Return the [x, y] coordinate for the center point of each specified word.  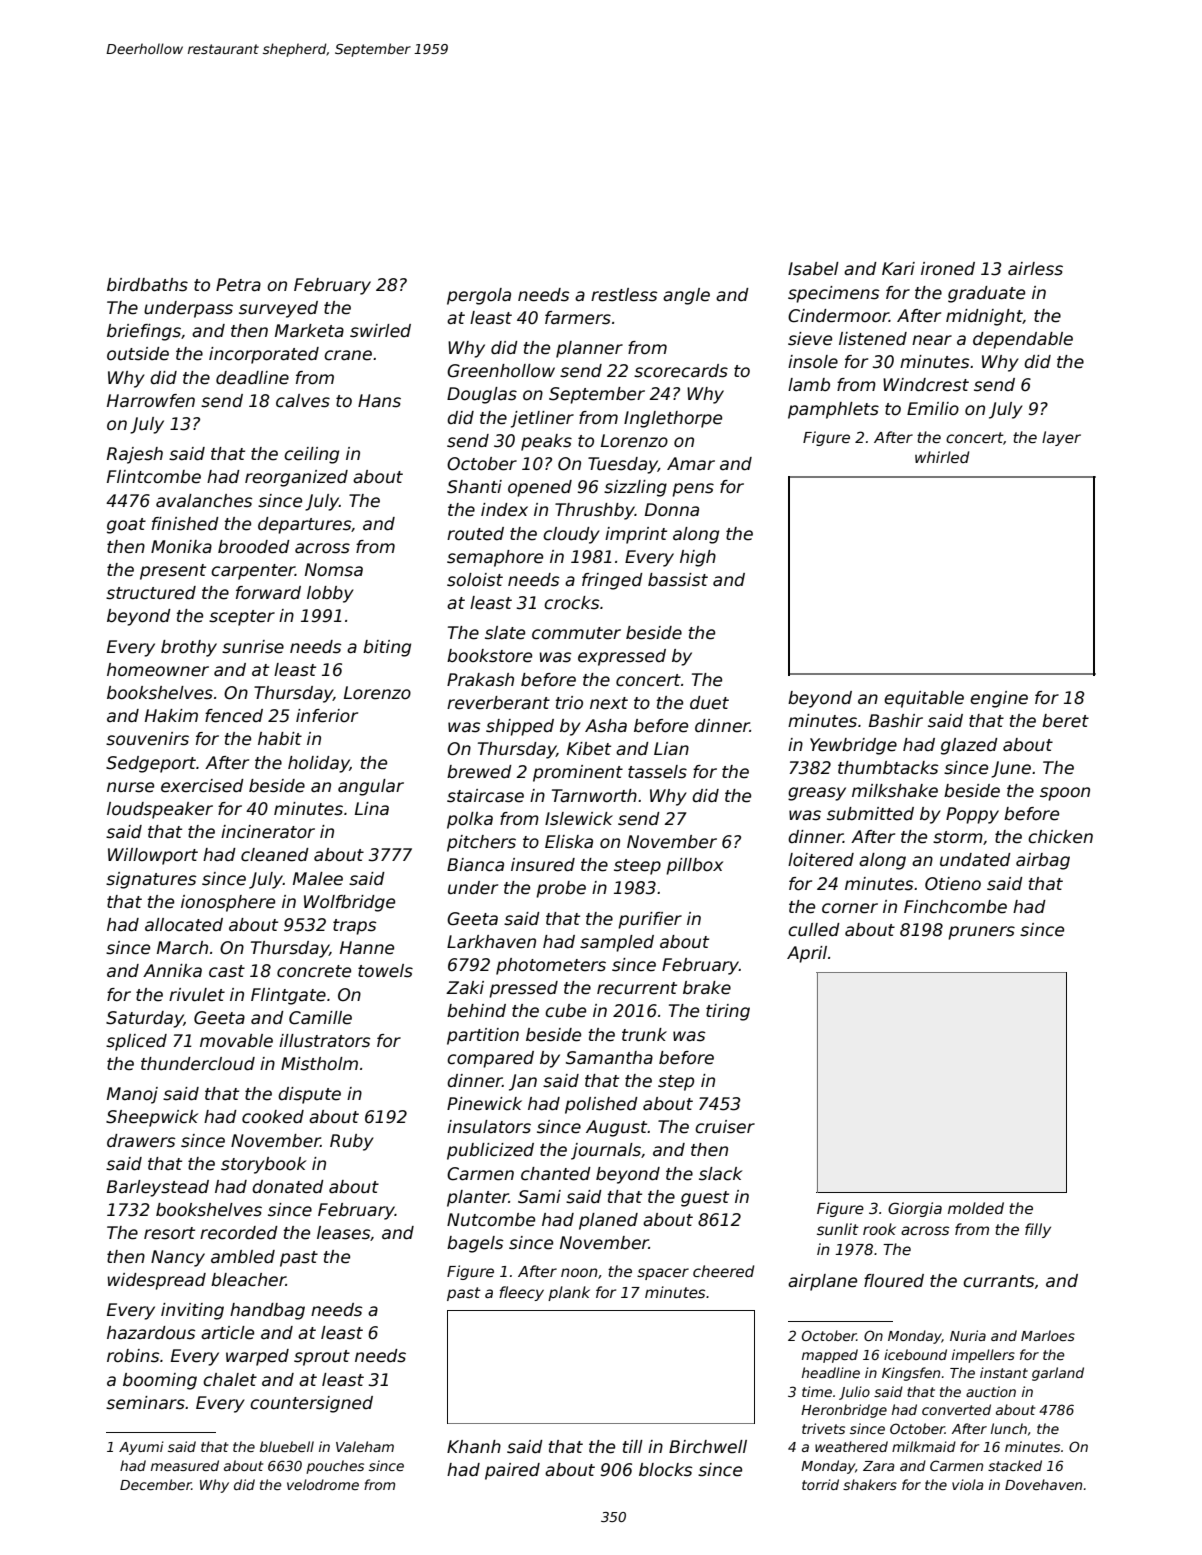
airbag [1043, 861]
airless [1035, 269]
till [633, 1446]
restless [624, 295]
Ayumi [141, 1448]
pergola [479, 296]
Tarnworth [594, 796]
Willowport [153, 856]
